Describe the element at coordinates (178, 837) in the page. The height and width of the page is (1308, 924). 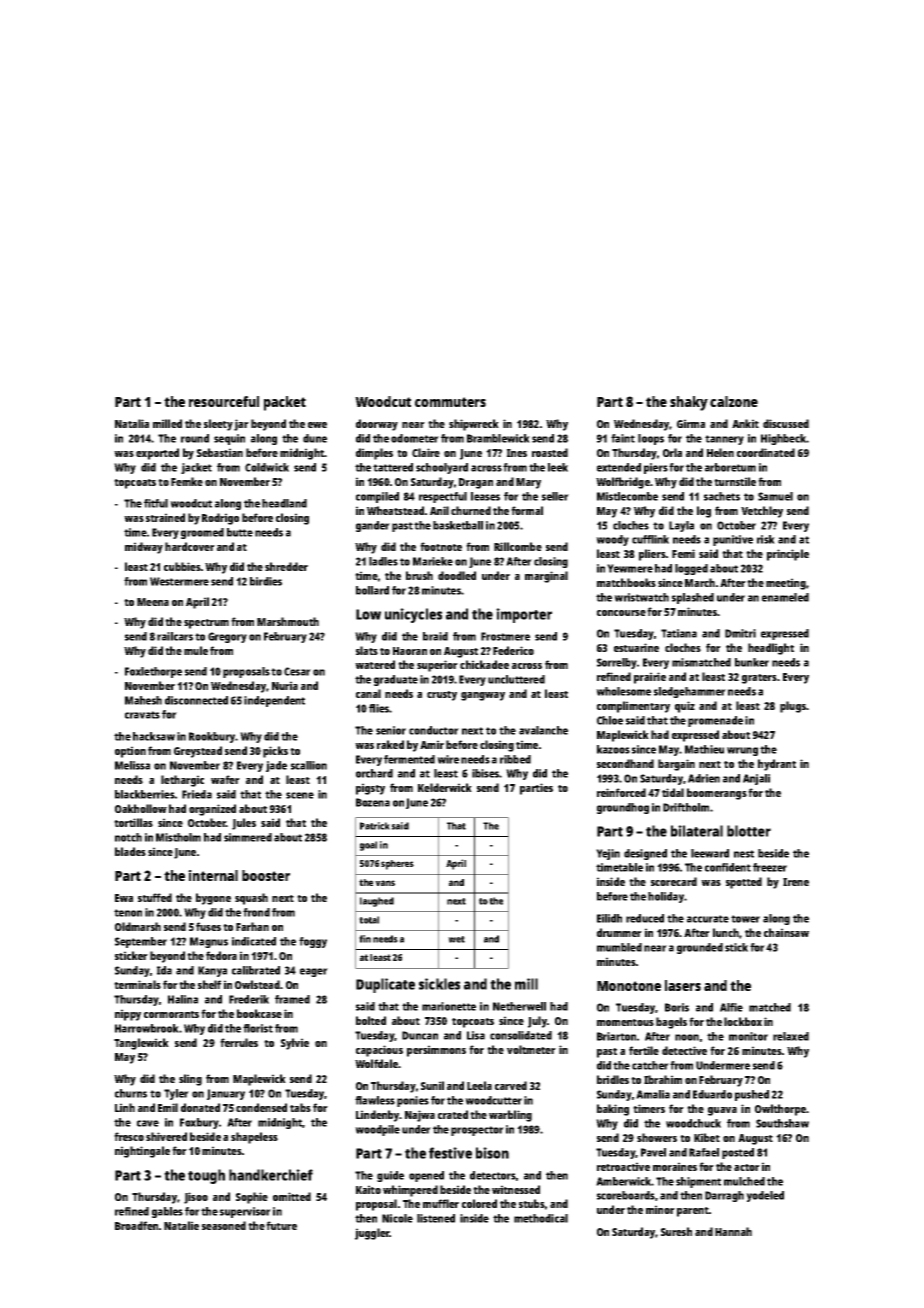
I see `Mistholm` at that location.
